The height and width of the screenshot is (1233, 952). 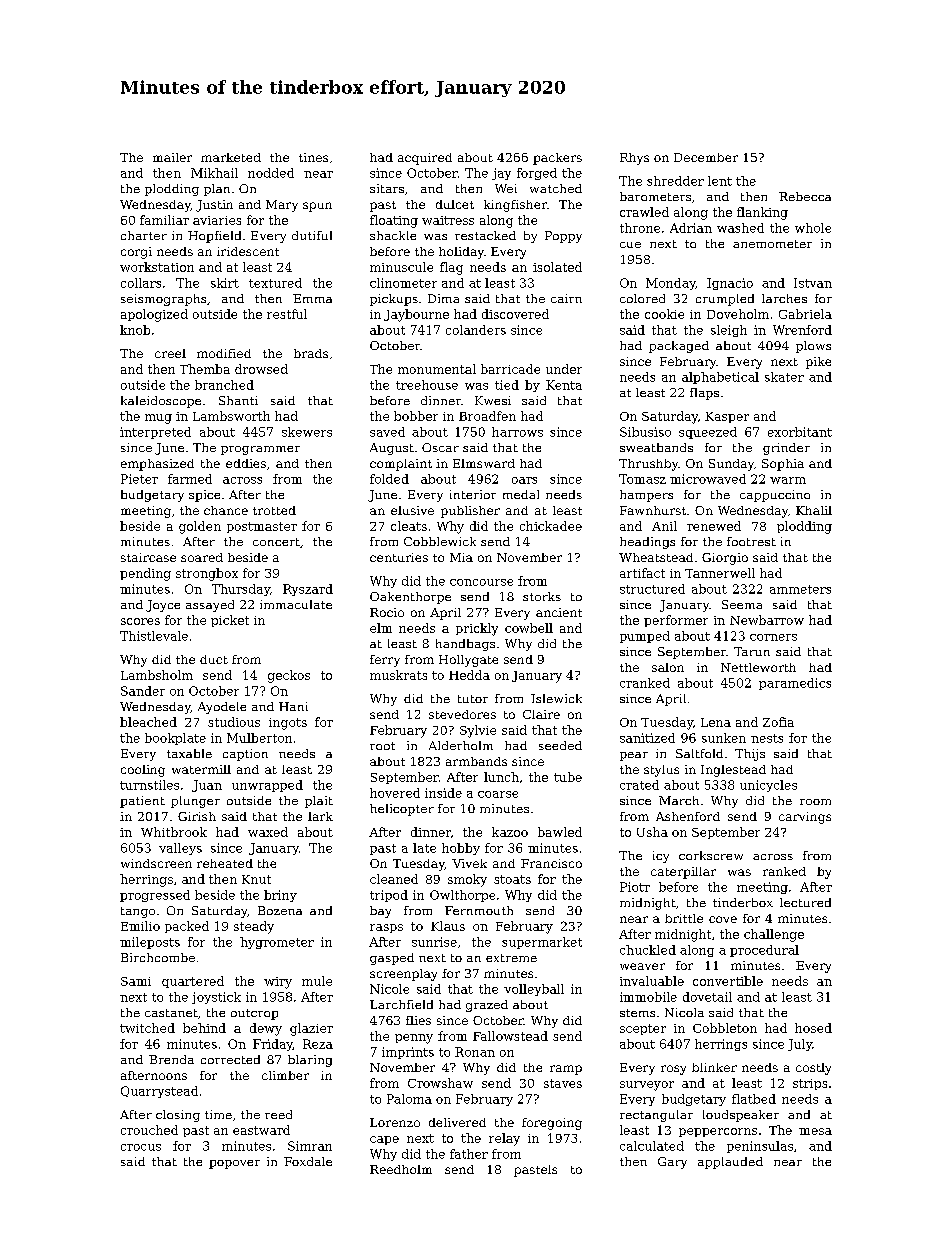 What do you see at coordinates (261, 1130) in the screenshot?
I see `eastward` at bounding box center [261, 1130].
